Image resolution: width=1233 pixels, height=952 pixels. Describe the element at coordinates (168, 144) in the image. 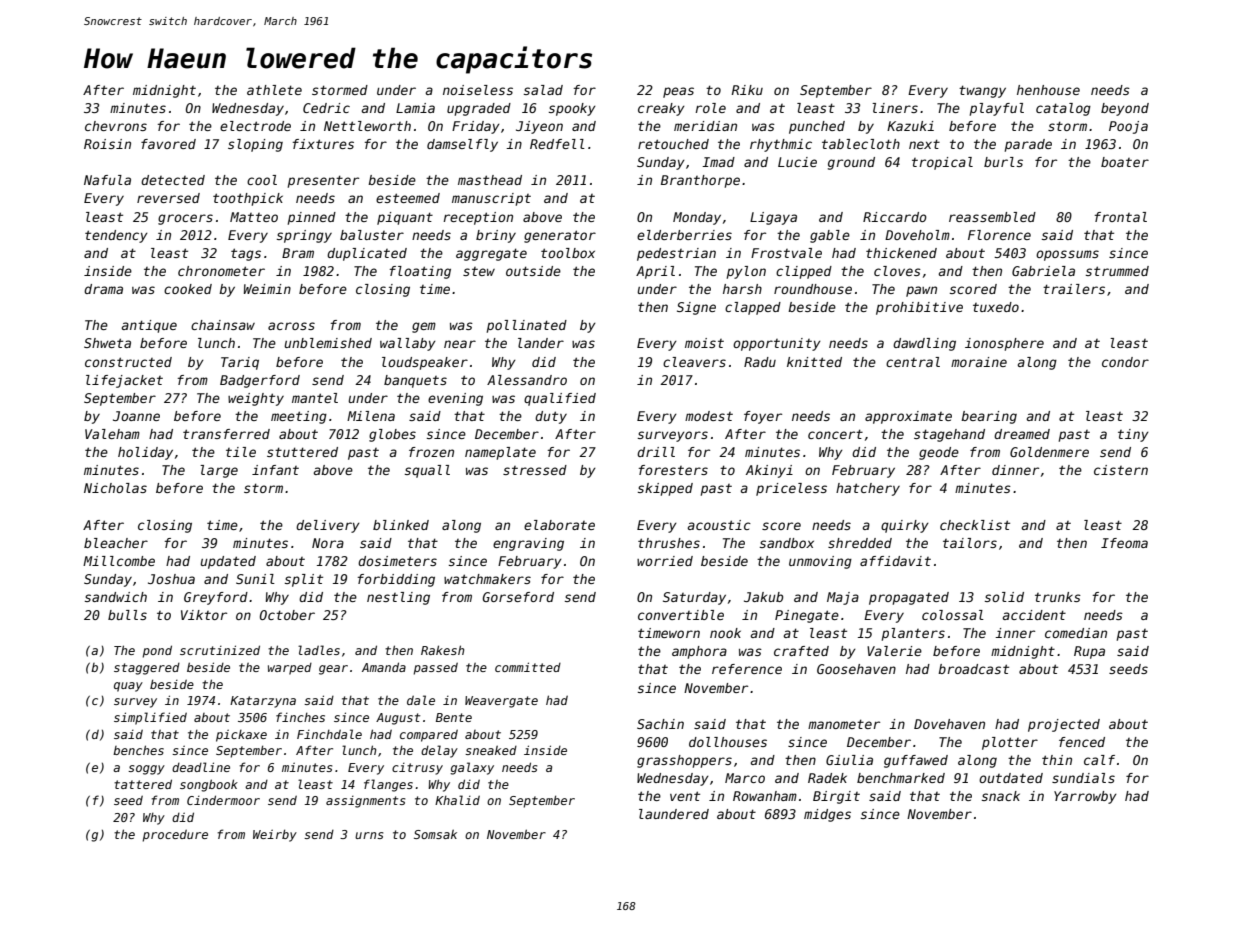

I see `favored` at that location.
